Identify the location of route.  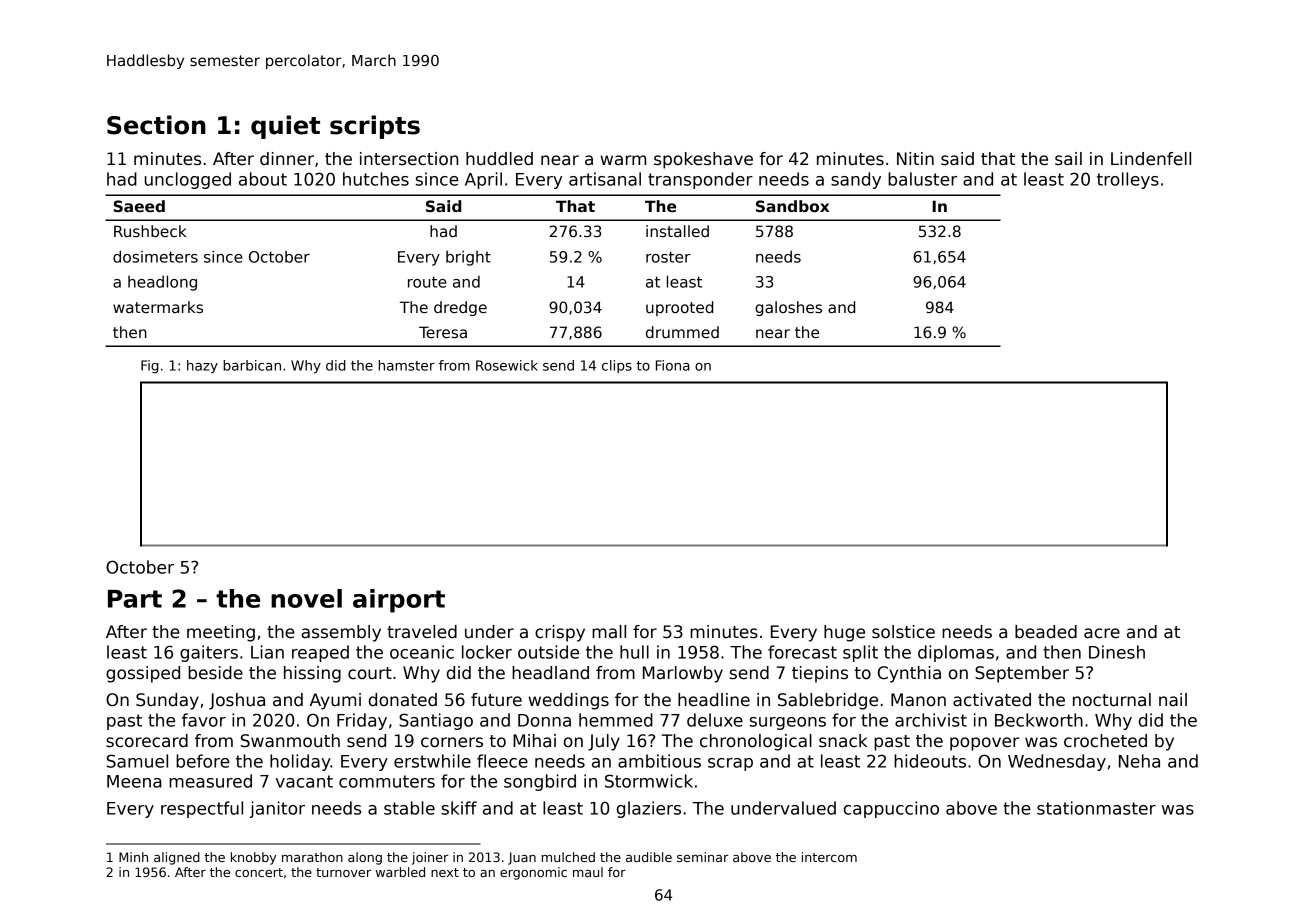
(427, 282).
